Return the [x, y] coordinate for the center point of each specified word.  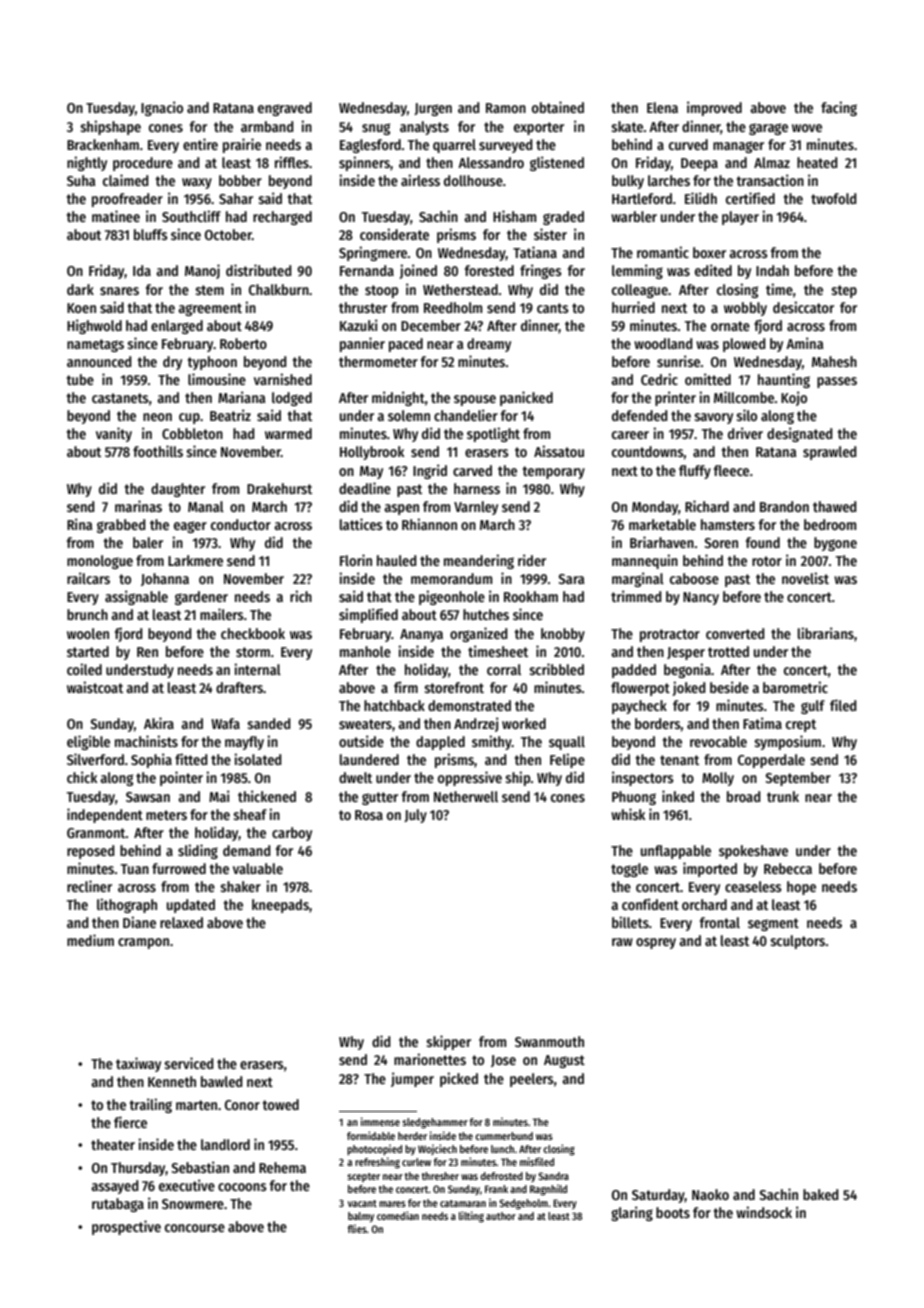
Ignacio [162, 108]
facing [839, 108]
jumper [412, 1079]
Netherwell [466, 796]
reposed [91, 852]
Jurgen [433, 109]
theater [113, 1144]
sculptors [798, 942]
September [798, 779]
